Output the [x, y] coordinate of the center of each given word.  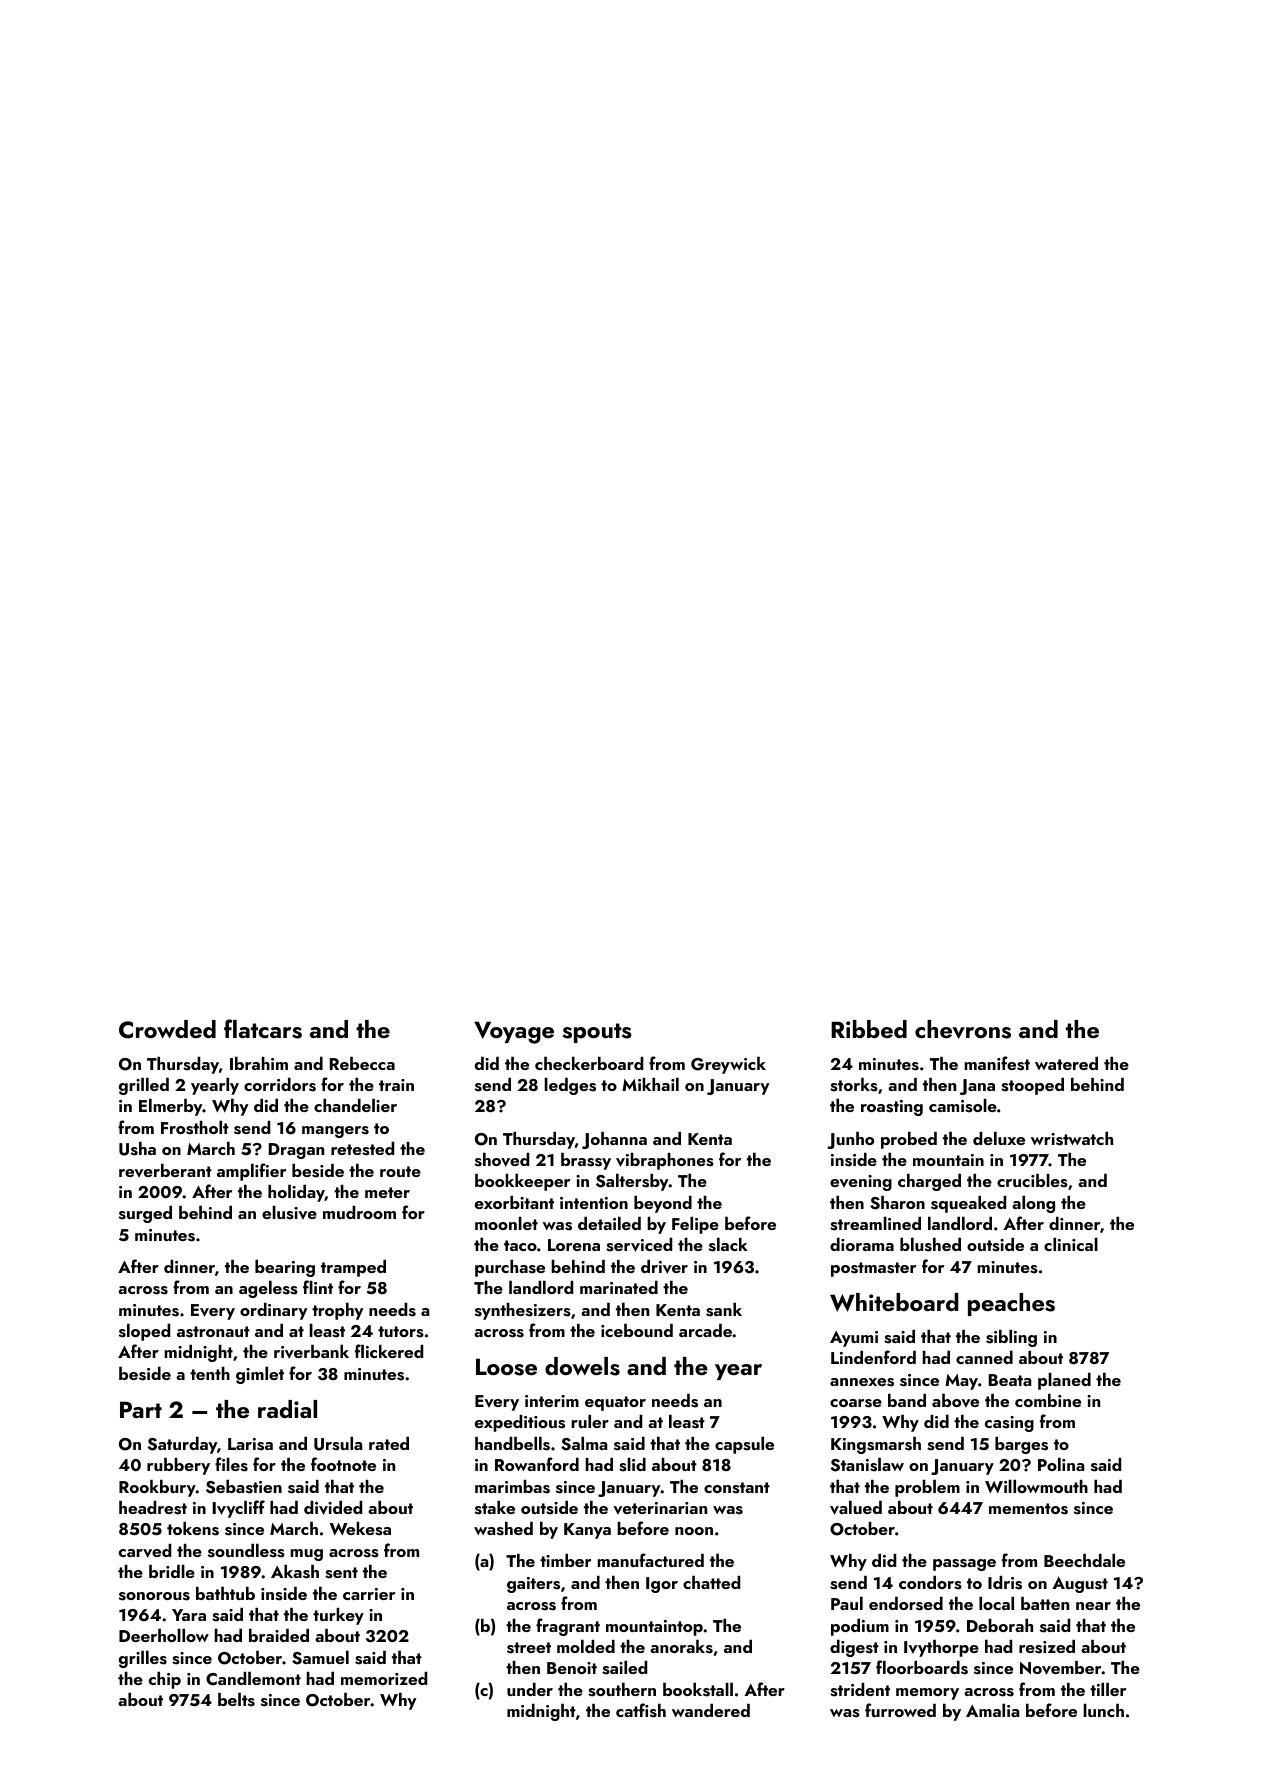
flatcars [263, 1029]
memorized [384, 1678]
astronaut [213, 1332]
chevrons [963, 1029]
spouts [597, 1033]
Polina [1061, 1464]
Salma [584, 1443]
